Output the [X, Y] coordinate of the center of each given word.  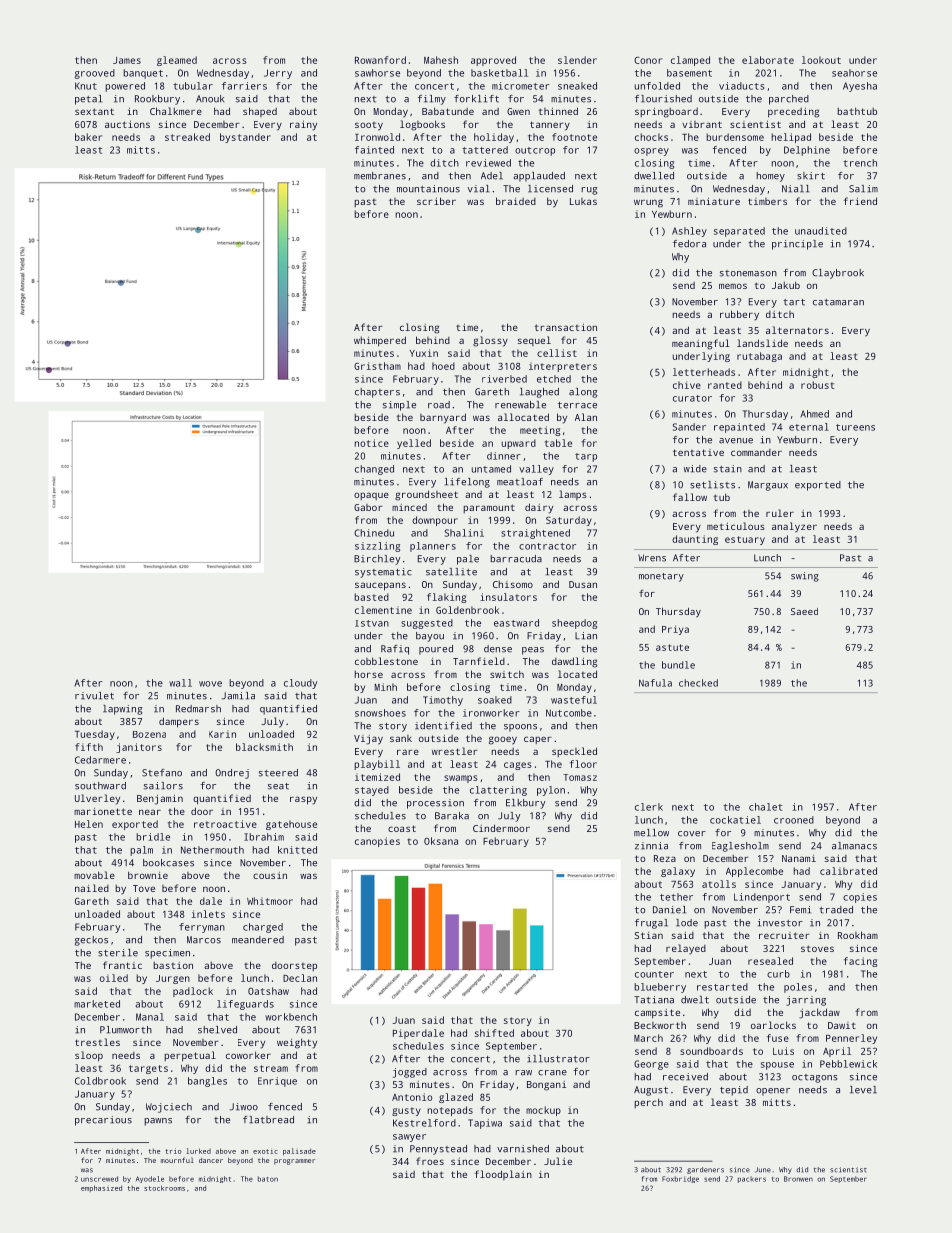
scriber [436, 201]
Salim [863, 189]
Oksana [441, 841]
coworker [248, 1055]
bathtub [857, 111]
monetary [661, 577]
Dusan [583, 584]
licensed [550, 189]
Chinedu [374, 533]
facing [860, 962]
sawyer [409, 1138]
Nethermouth [212, 850]
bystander [245, 138]
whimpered [380, 341]
